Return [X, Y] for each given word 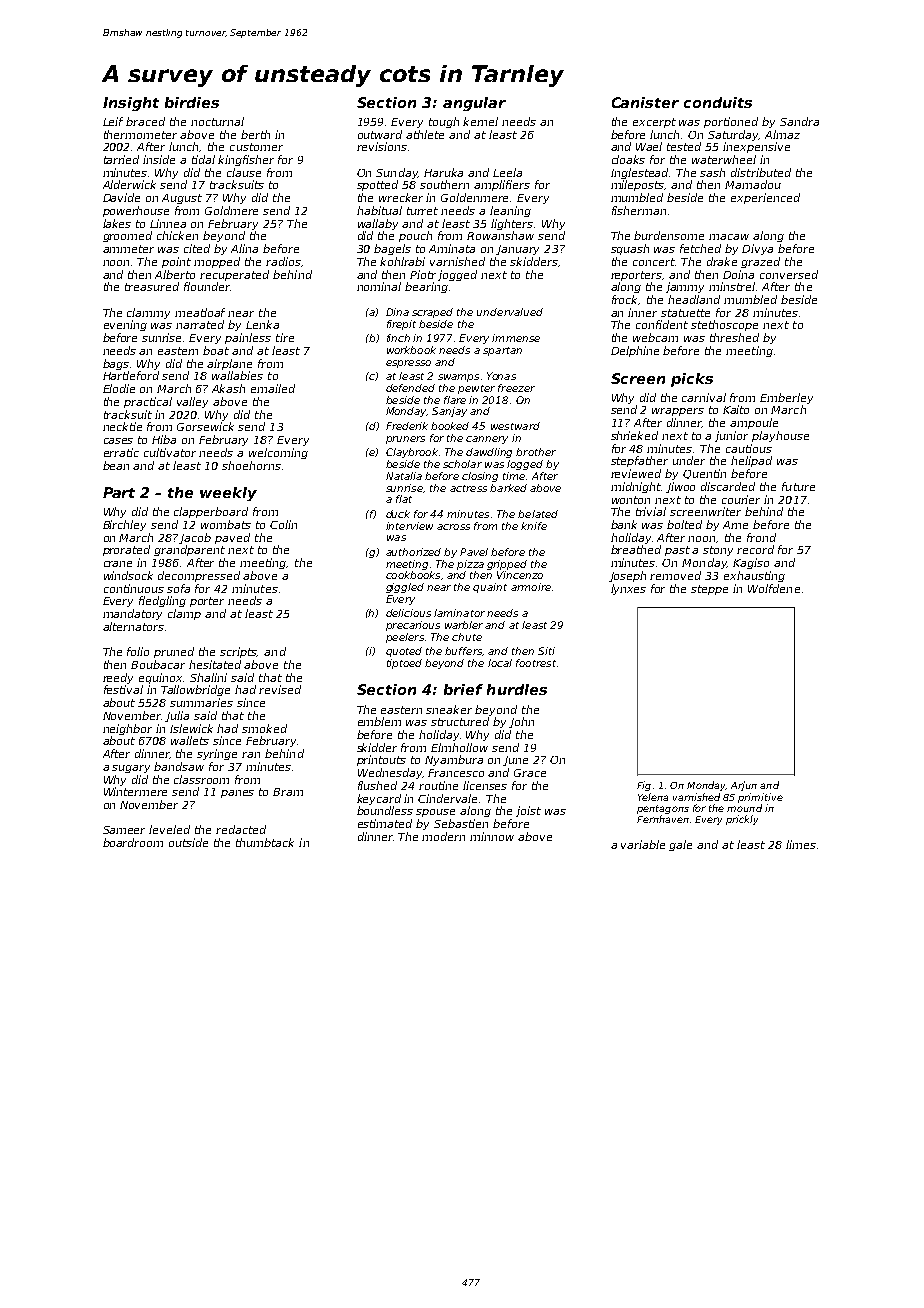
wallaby [378, 224]
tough [444, 122]
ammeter [128, 249]
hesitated [215, 664]
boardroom [133, 842]
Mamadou [753, 184]
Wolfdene [774, 588]
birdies [192, 102]
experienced [765, 198]
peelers [405, 638]
